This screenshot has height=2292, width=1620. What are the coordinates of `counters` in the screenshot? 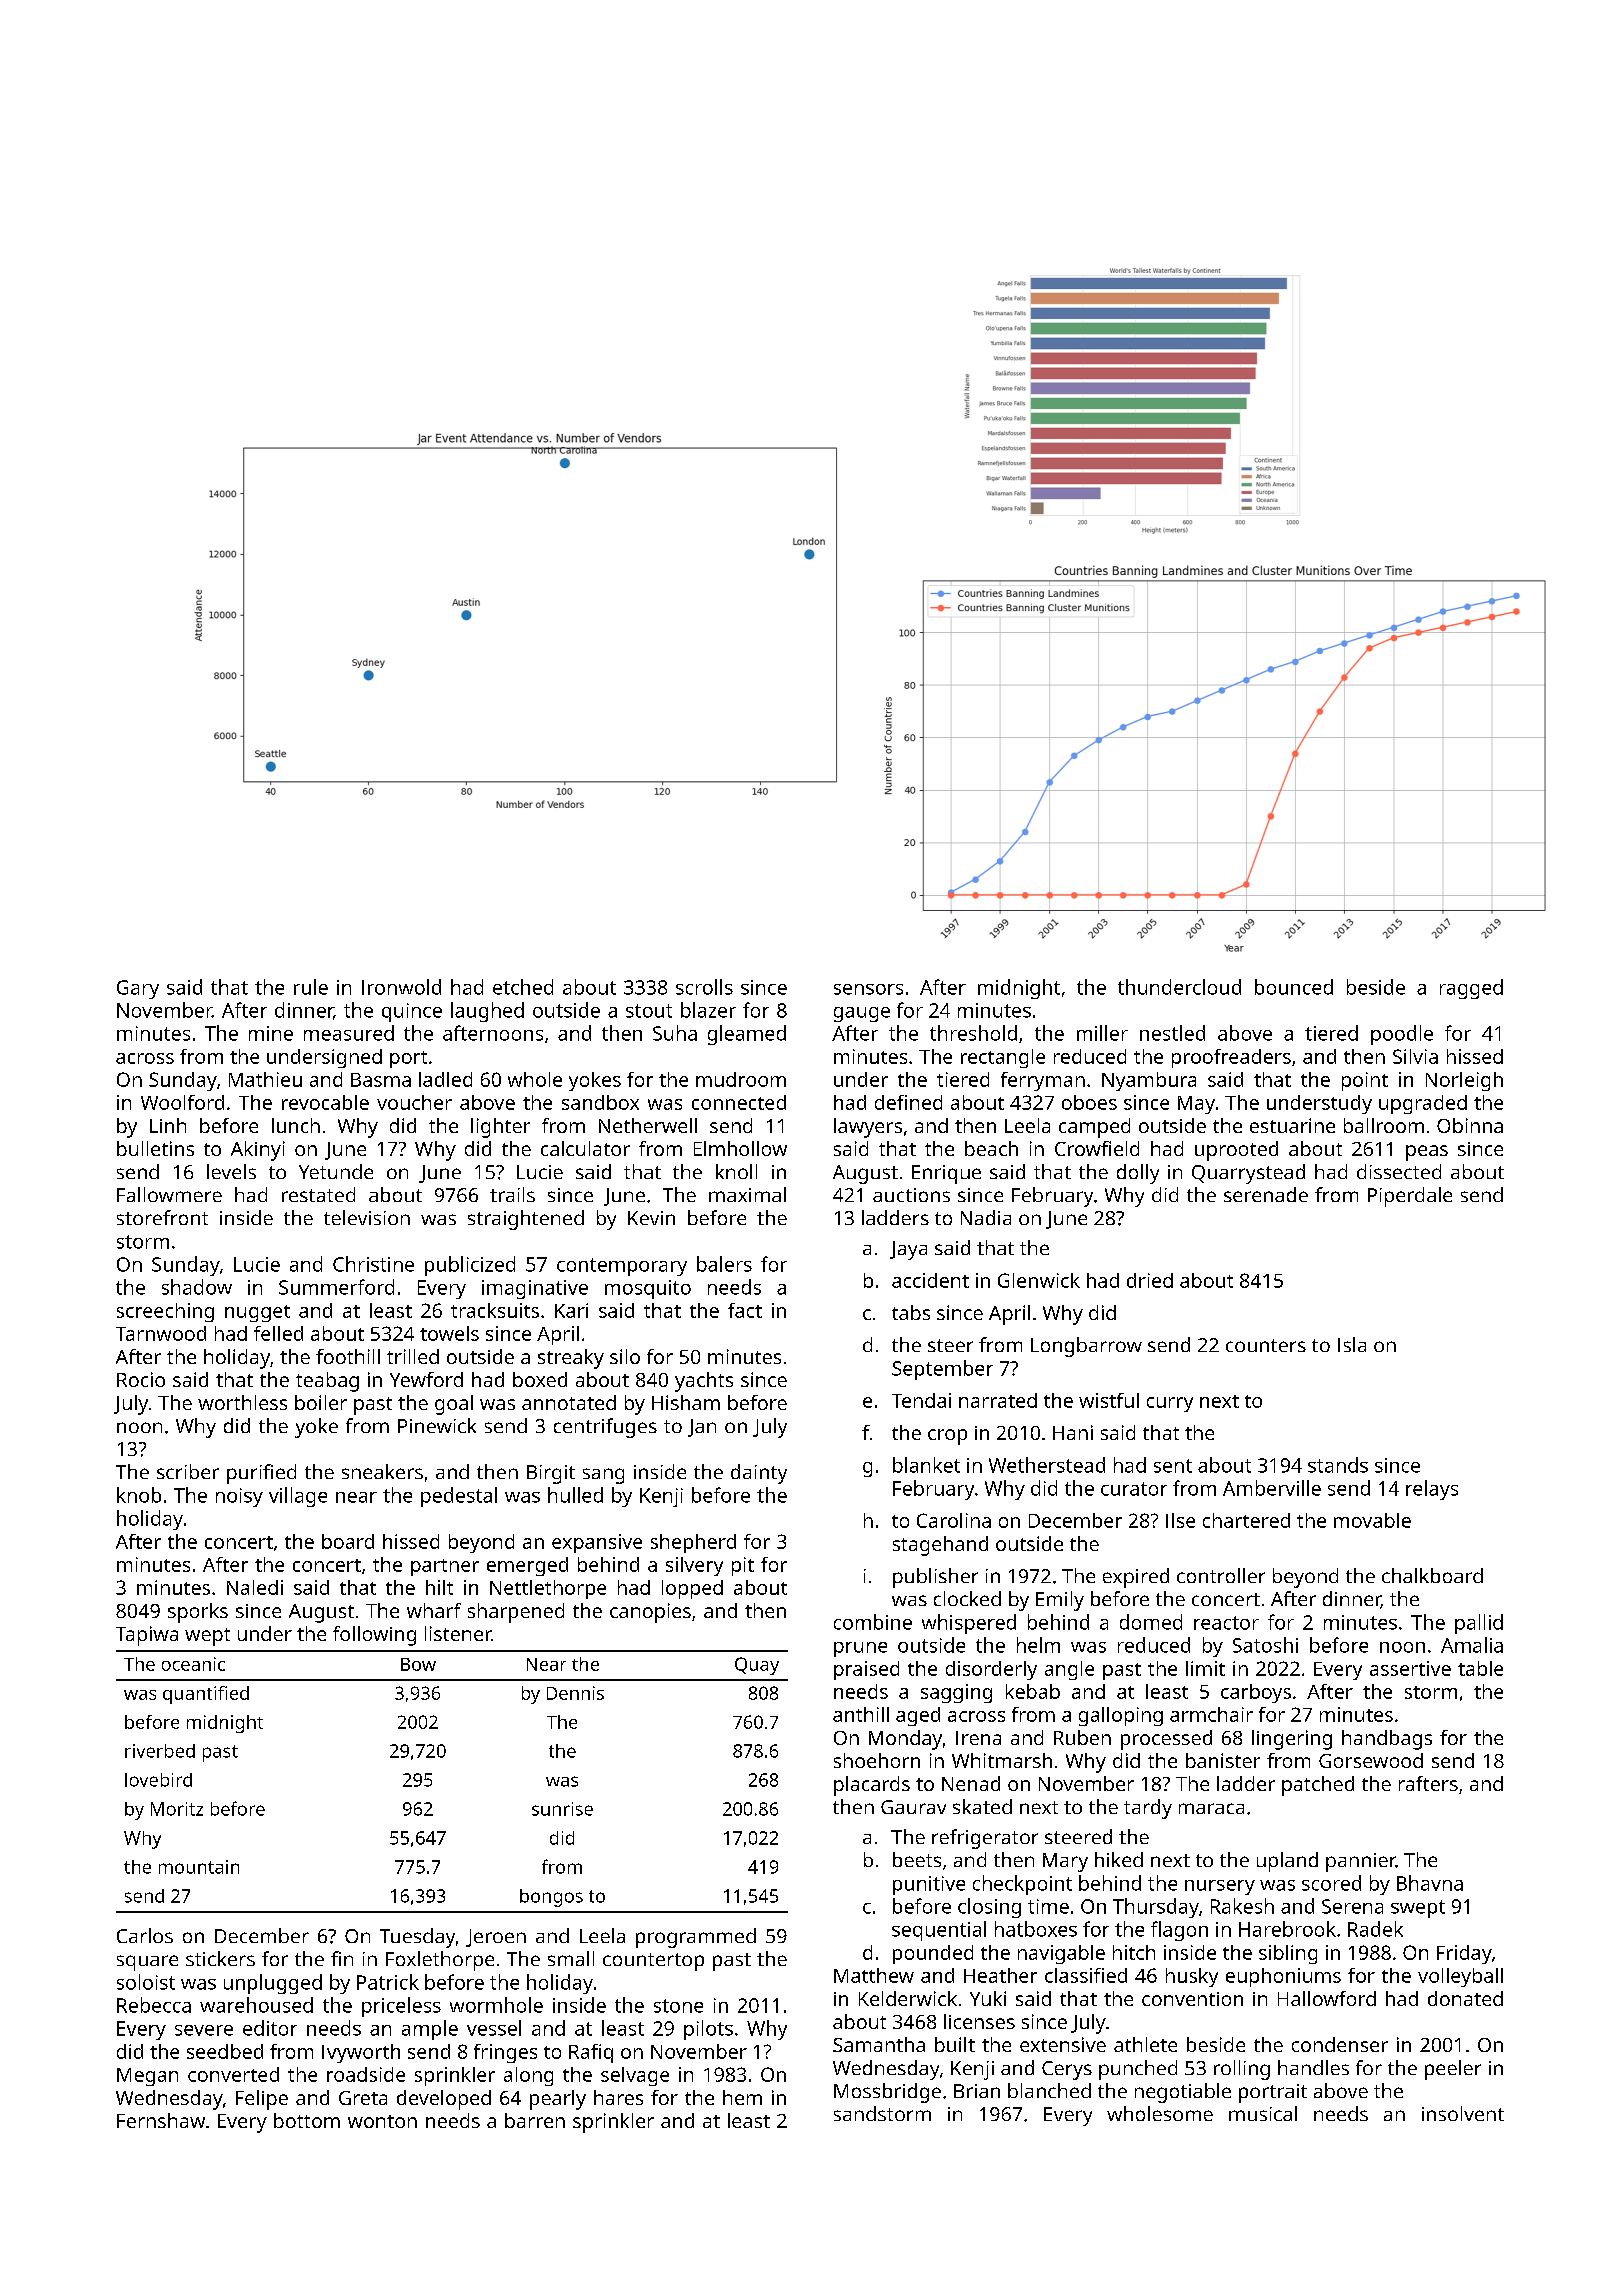 It's located at (1266, 1345).
